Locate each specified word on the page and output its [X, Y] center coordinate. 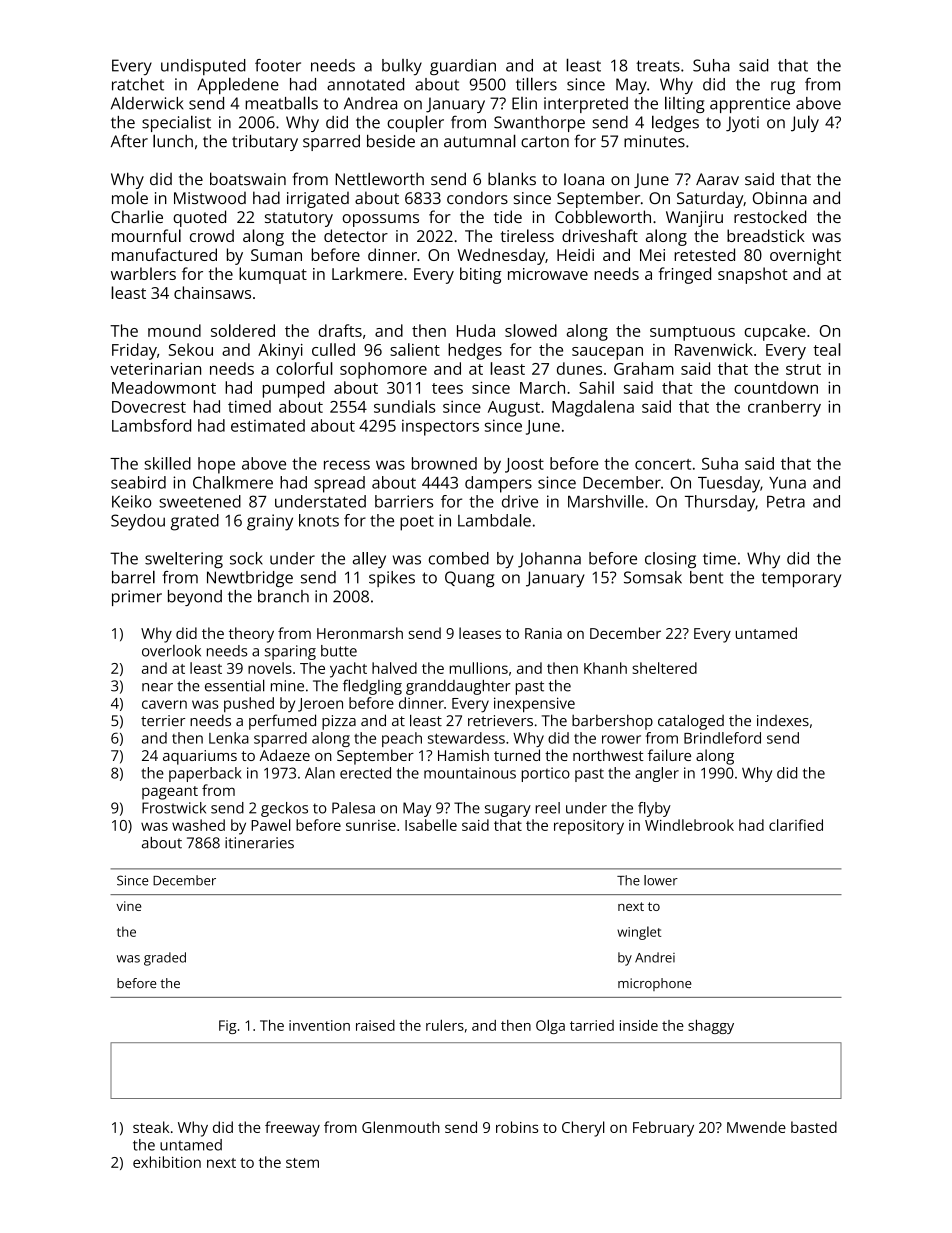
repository [589, 827]
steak [151, 1127]
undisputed [203, 67]
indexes [783, 721]
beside [391, 141]
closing [670, 560]
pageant [170, 793]
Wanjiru [694, 219]
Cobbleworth [603, 216]
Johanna [549, 560]
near [157, 687]
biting [480, 275]
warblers [143, 273]
